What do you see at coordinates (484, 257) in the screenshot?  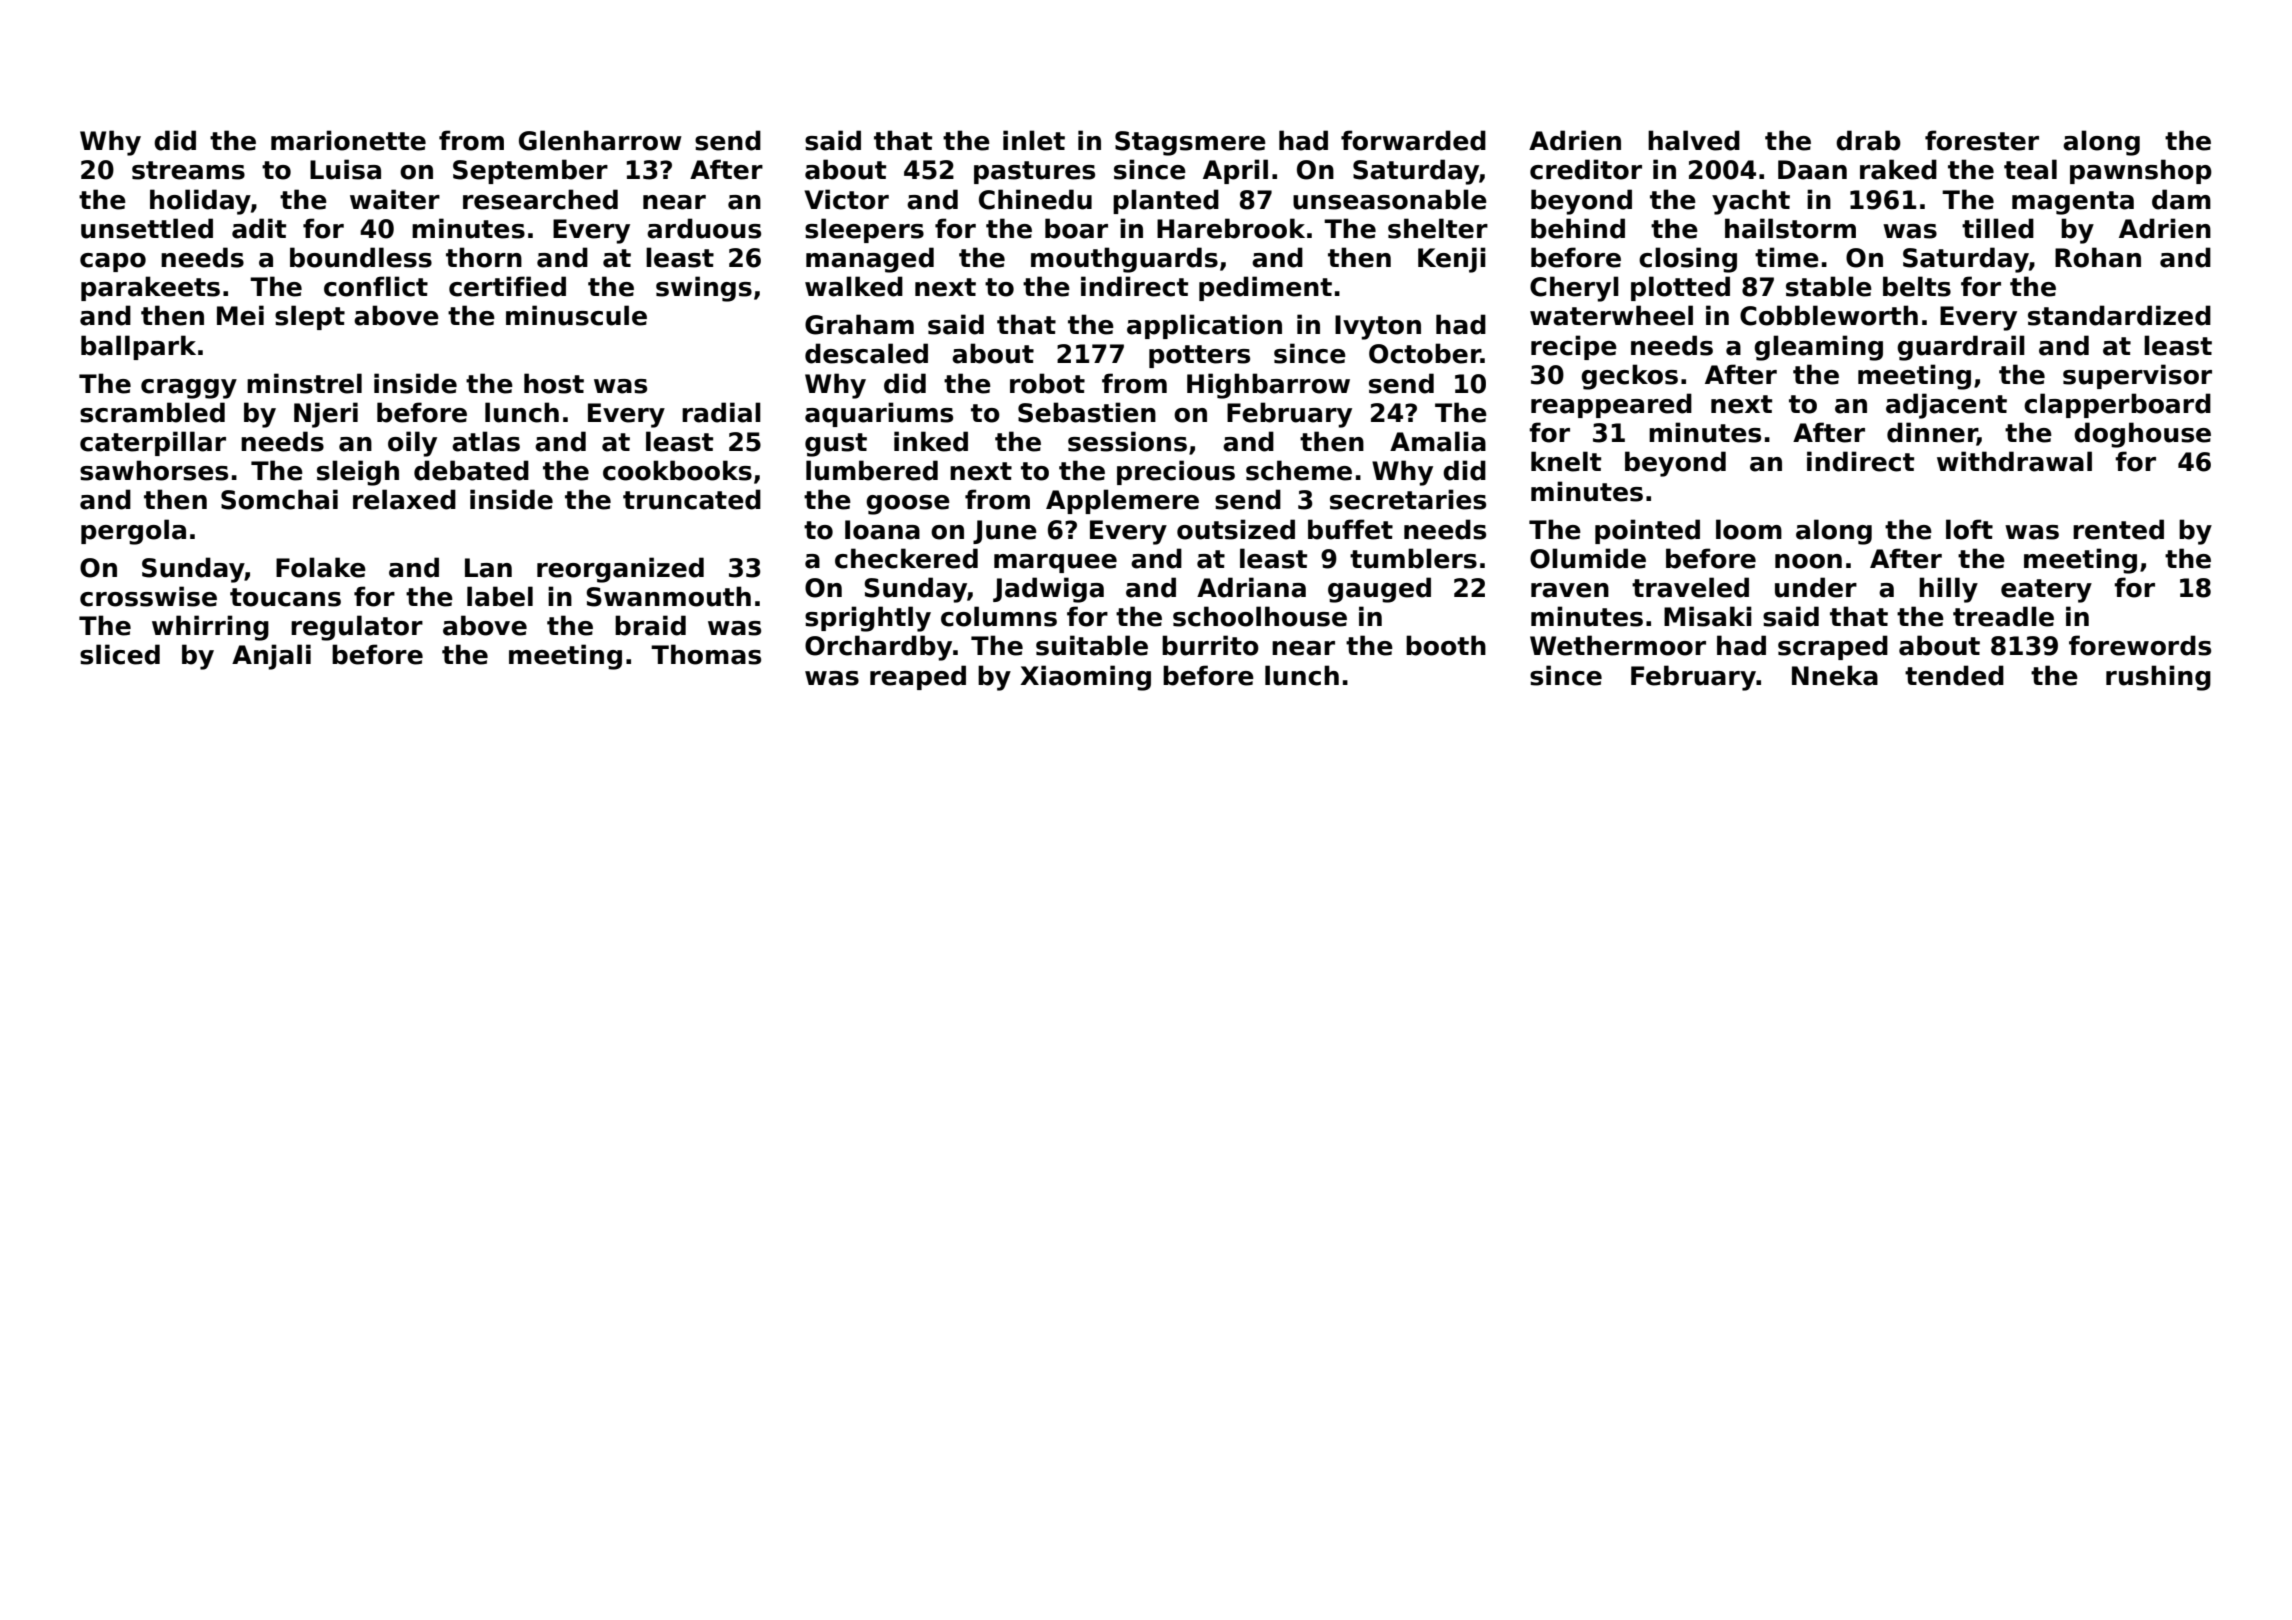 I see `thorn` at bounding box center [484, 257].
